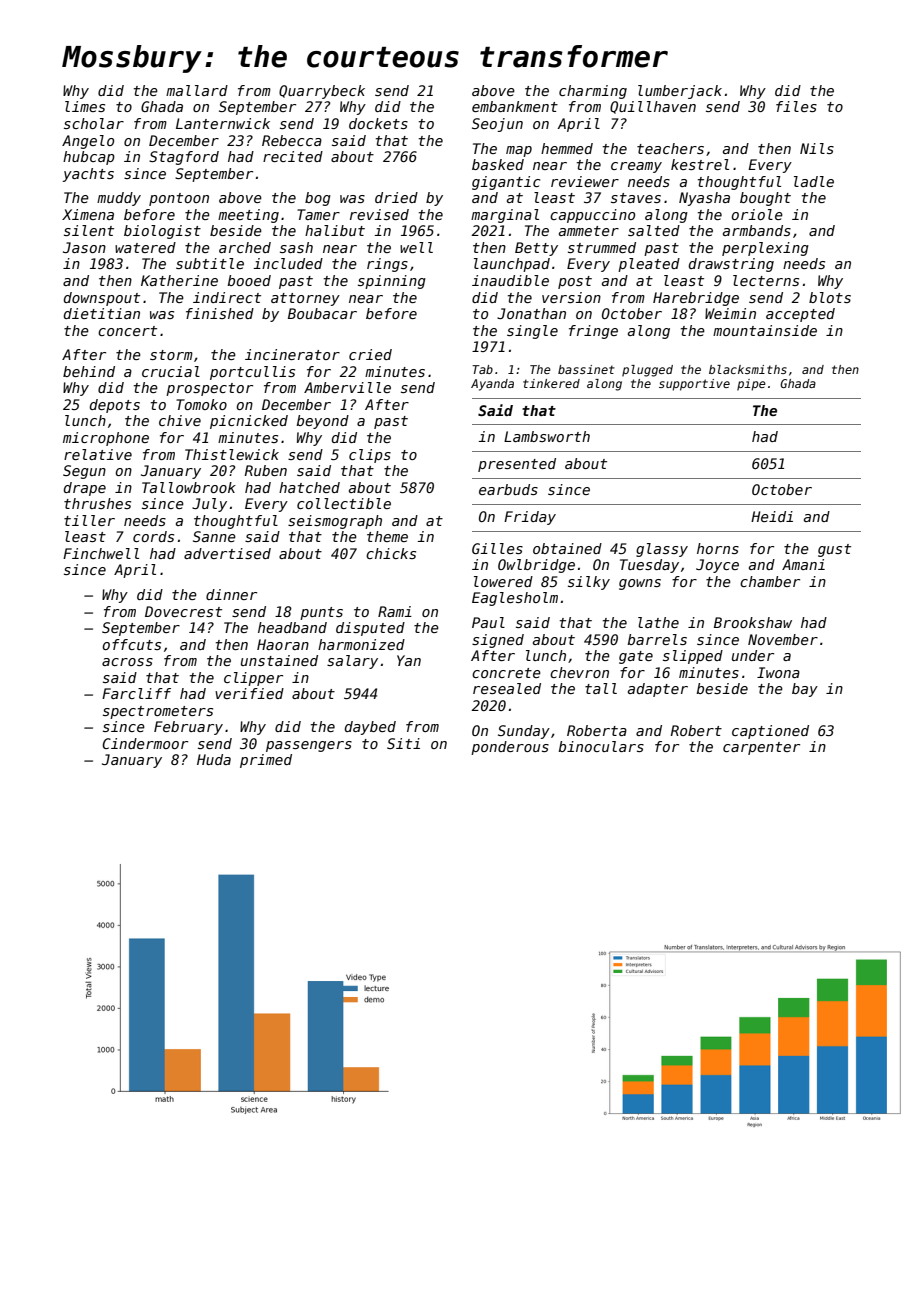 Image resolution: width=924 pixels, height=1308 pixels. What do you see at coordinates (101, 299) in the screenshot?
I see `downspout` at bounding box center [101, 299].
